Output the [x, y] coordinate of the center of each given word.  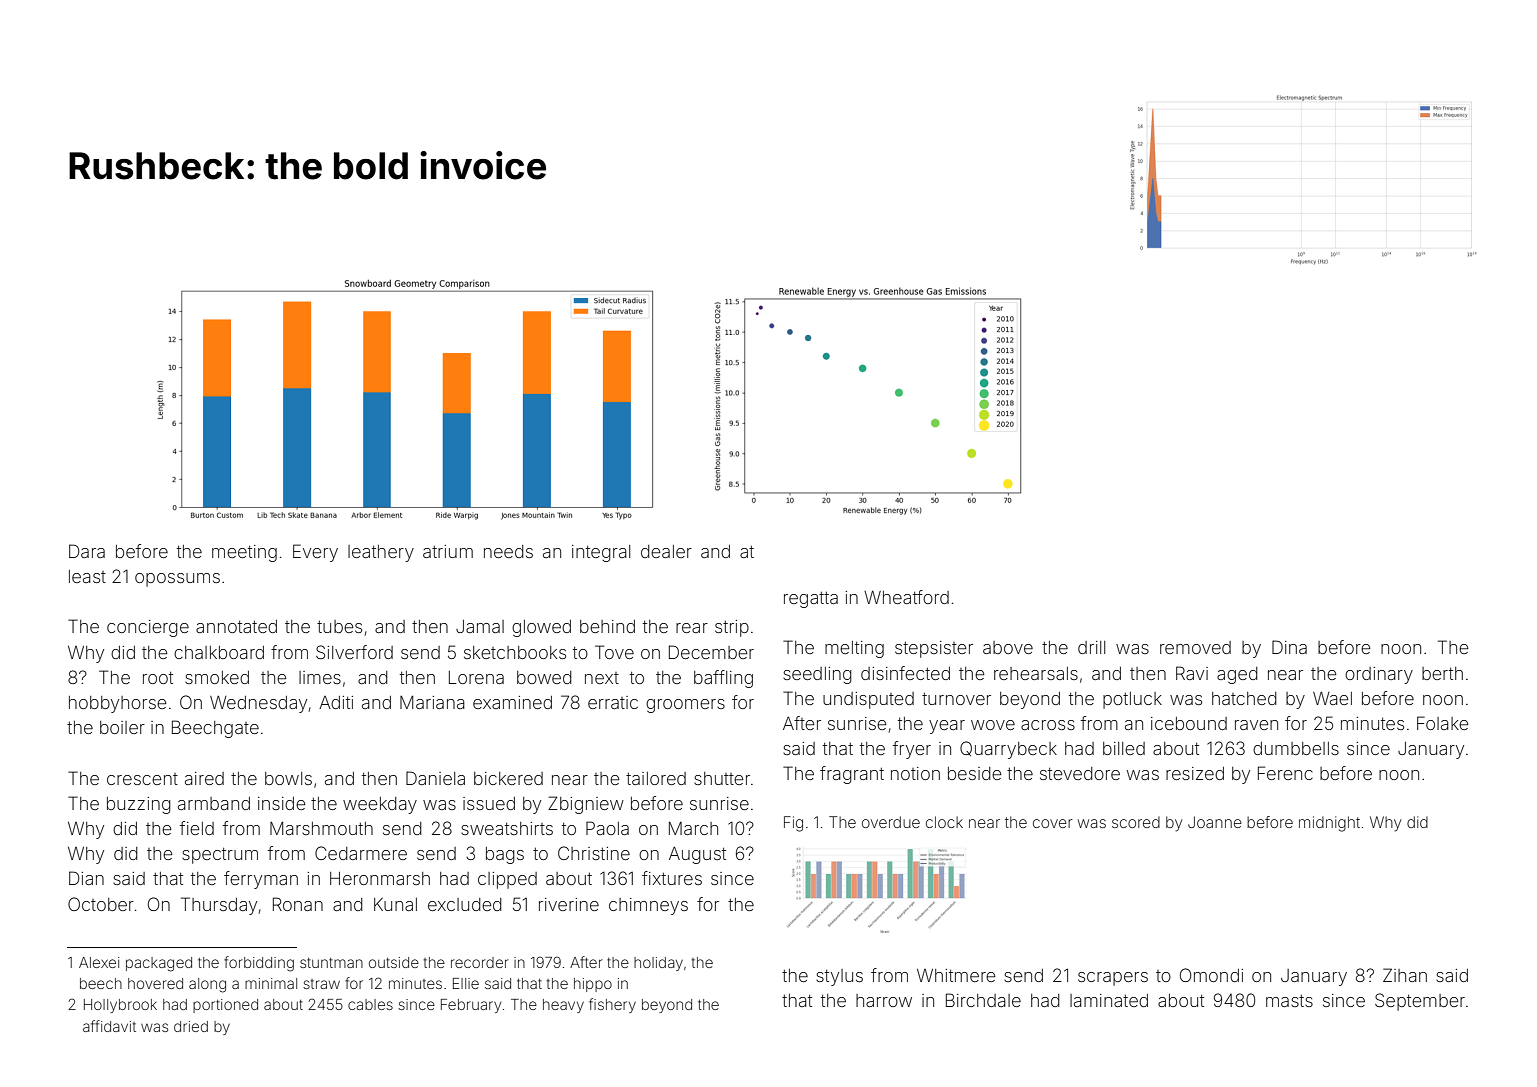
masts [1289, 1001]
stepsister [934, 649]
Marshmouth [321, 828]
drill [1091, 647]
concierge [148, 628]
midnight [1329, 824]
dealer [666, 551]
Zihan [1405, 975]
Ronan [298, 904]
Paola [607, 828]
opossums [177, 580]
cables [370, 1004]
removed [1195, 647]
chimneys [648, 906]
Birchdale [983, 1000]
